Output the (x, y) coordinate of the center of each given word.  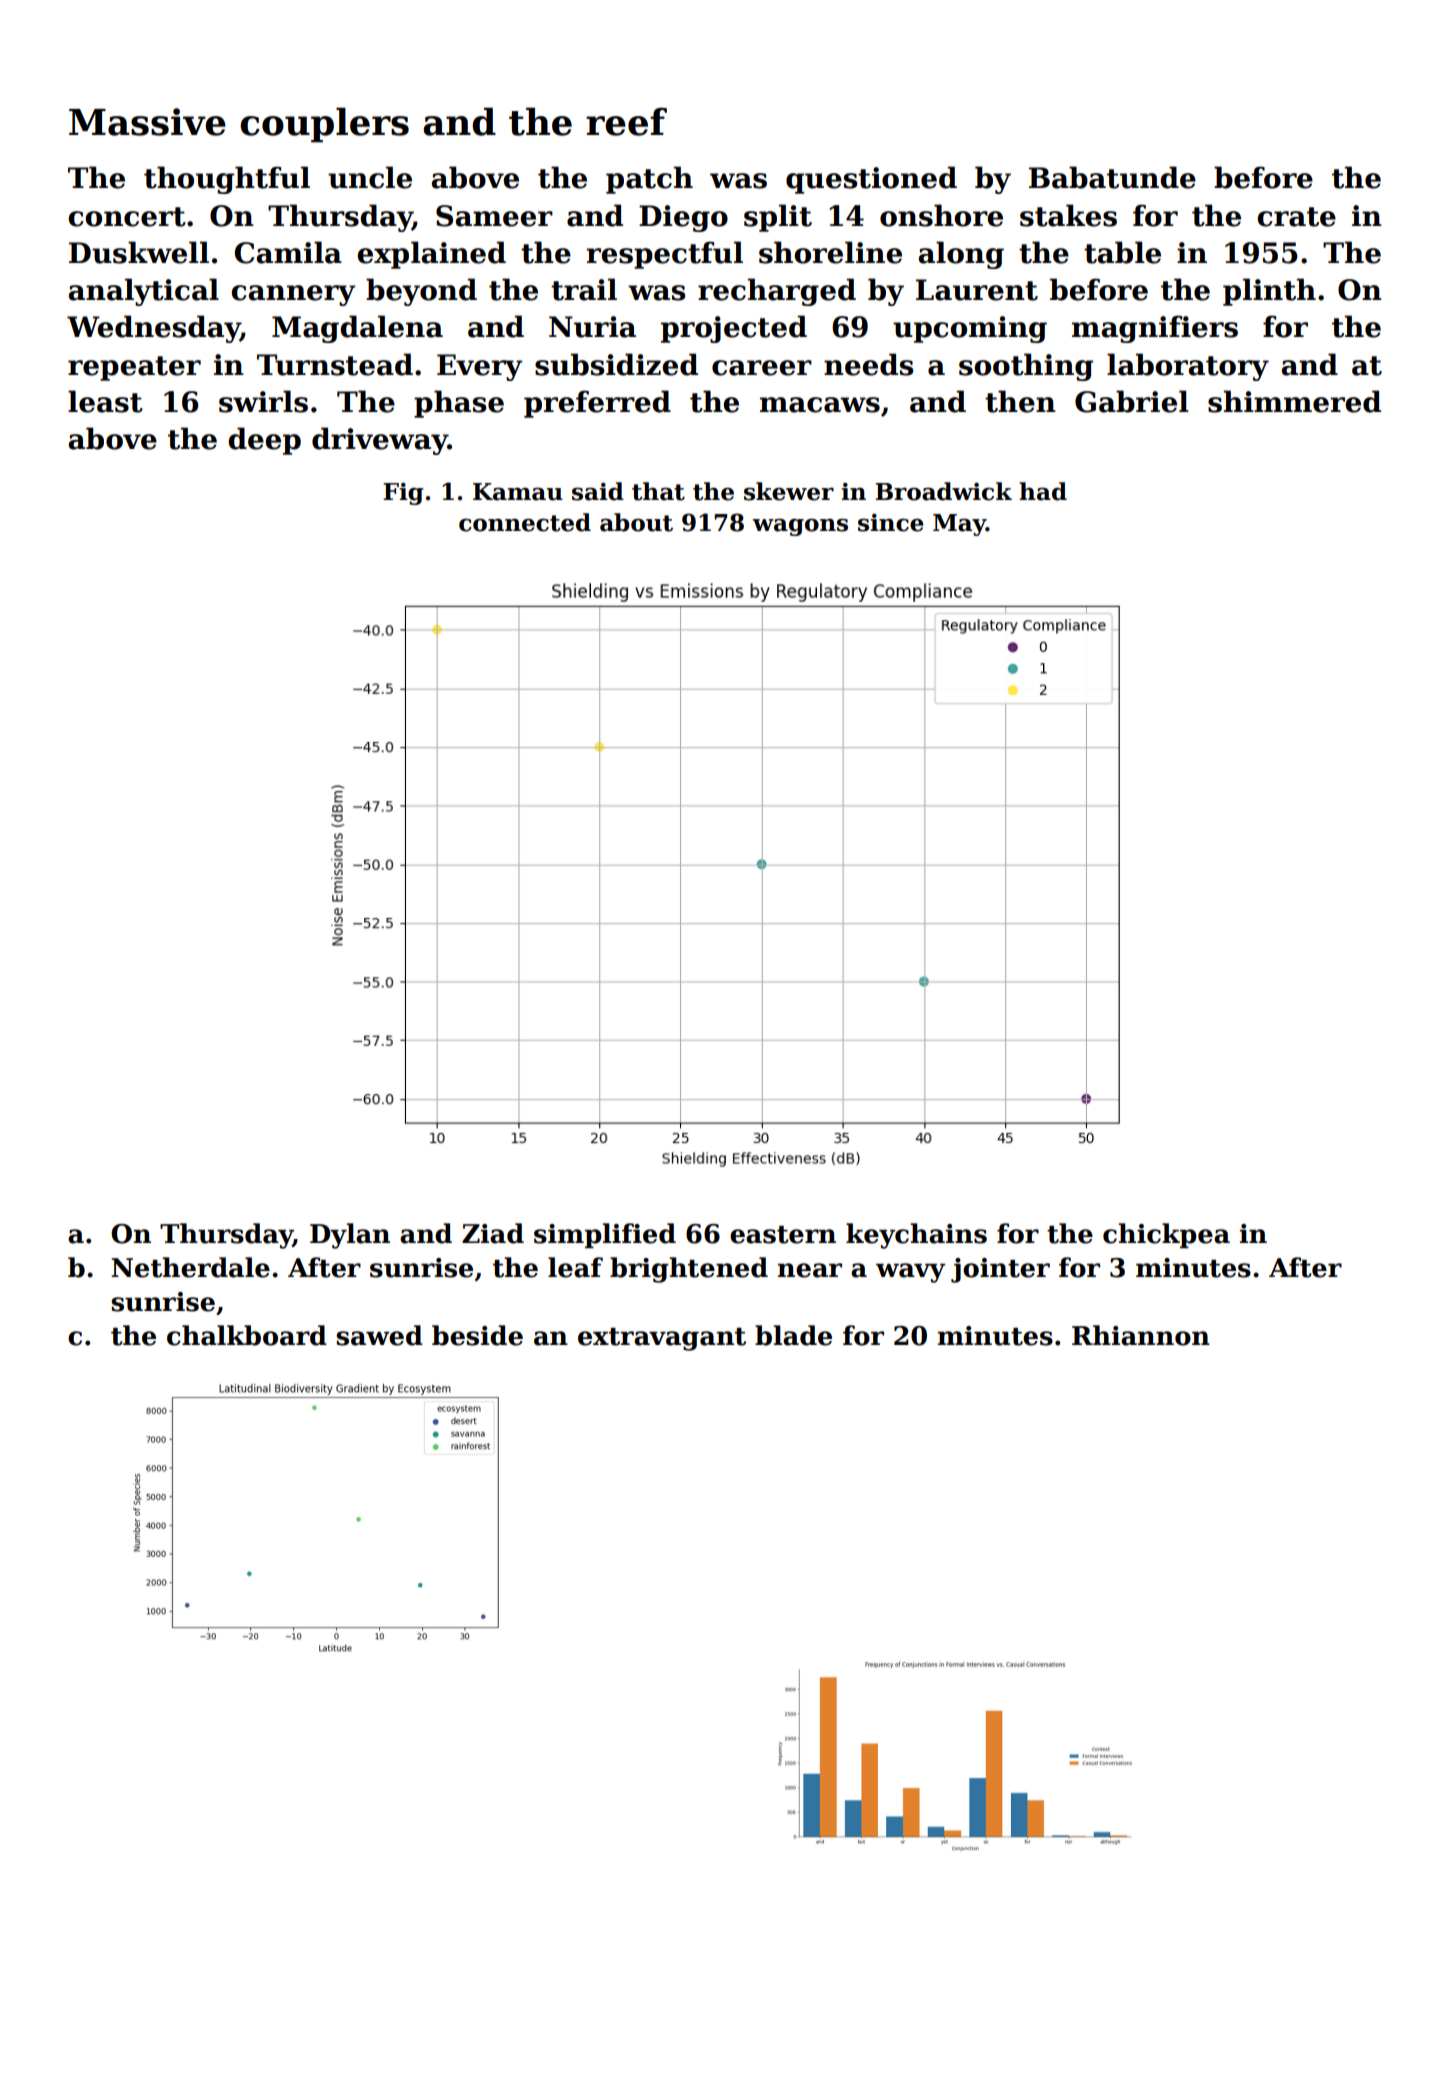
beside (477, 1335)
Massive (147, 122)
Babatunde (1112, 177)
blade (793, 1335)
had (1043, 491)
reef (626, 122)
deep (264, 441)
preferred (597, 404)
